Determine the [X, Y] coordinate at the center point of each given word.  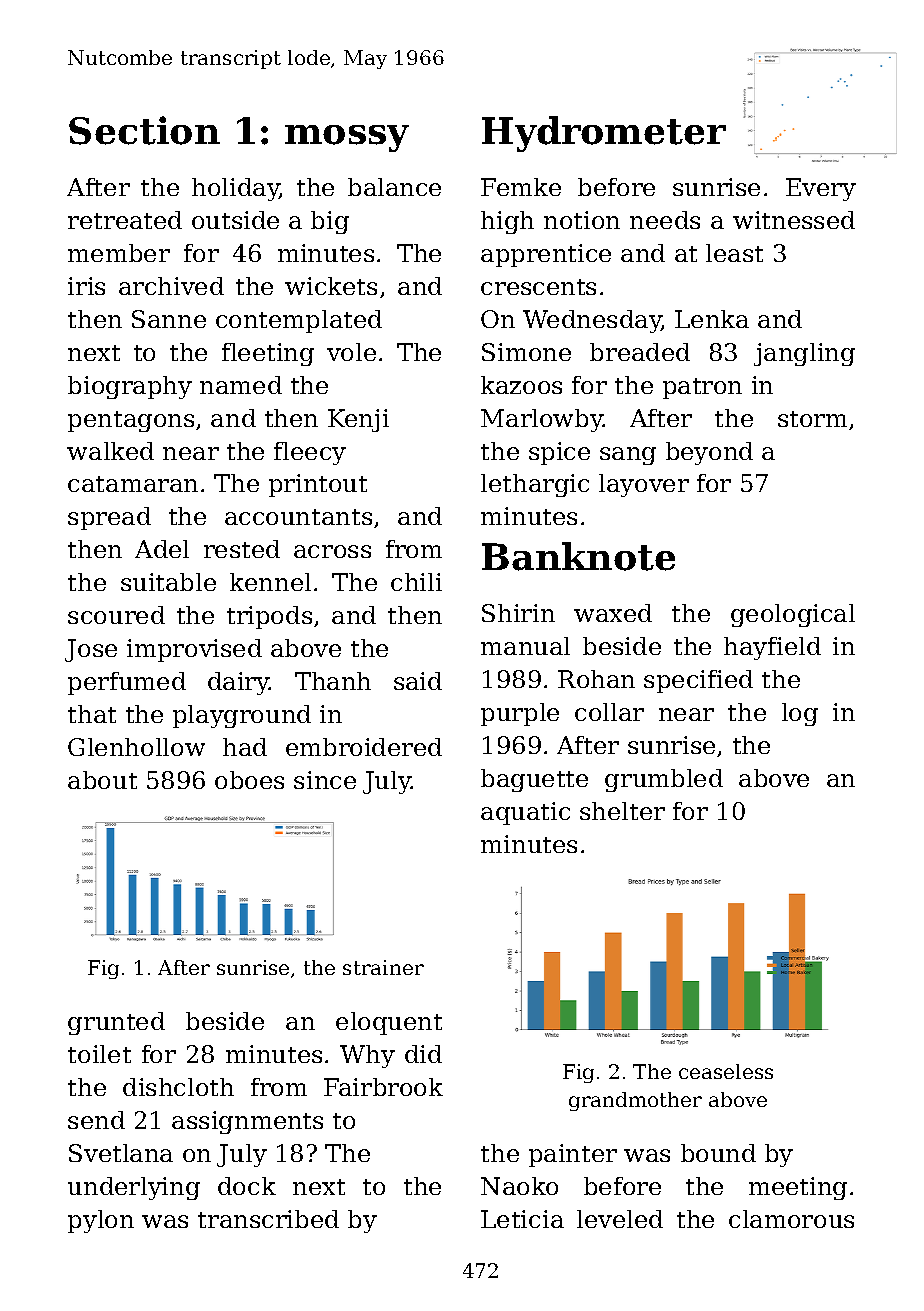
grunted [116, 1023]
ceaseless [726, 1071]
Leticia [522, 1219]
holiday [236, 189]
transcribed [268, 1219]
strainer [383, 967]
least [734, 253]
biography [130, 387]
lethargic [535, 485]
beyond [709, 453]
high [507, 222]
